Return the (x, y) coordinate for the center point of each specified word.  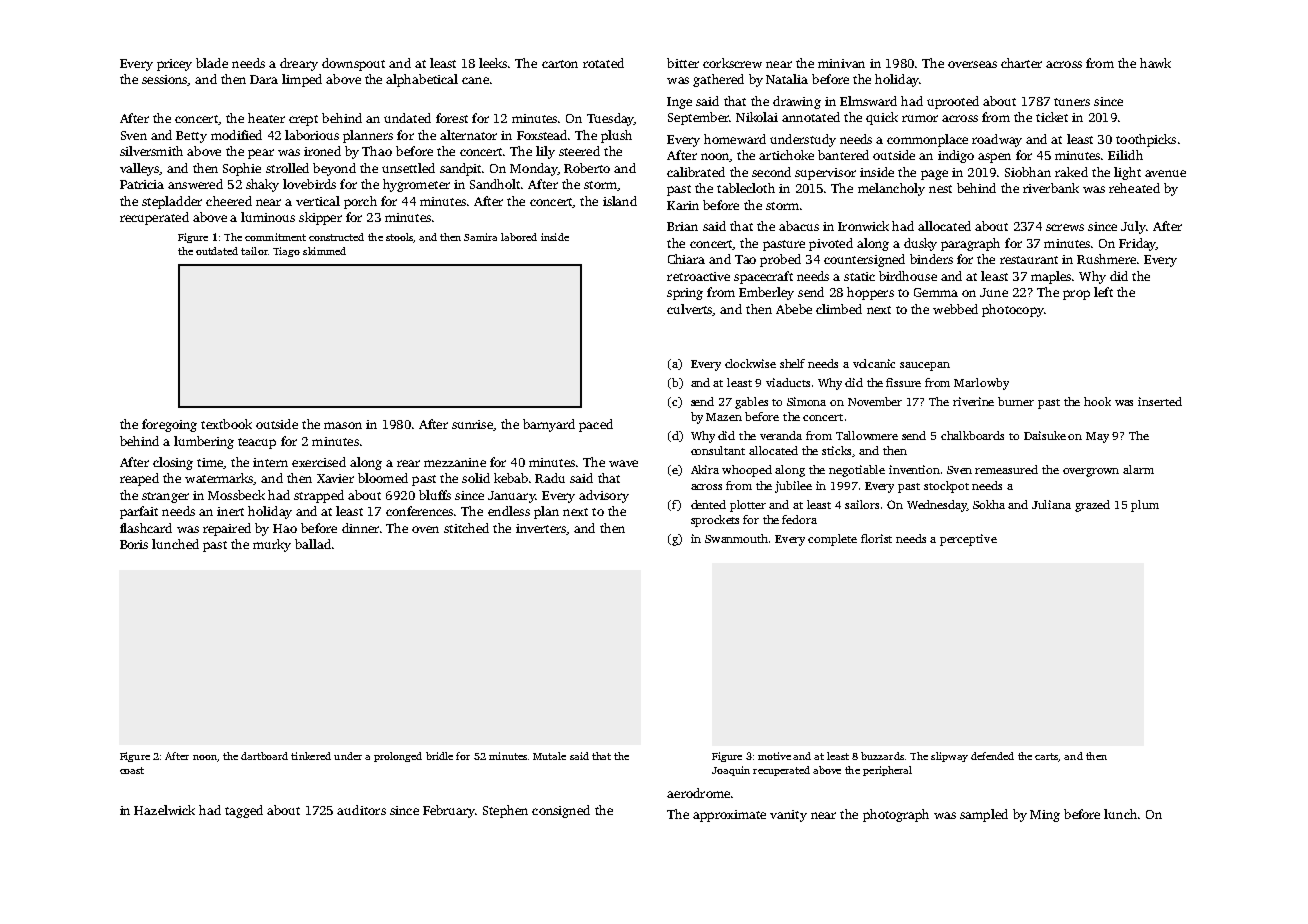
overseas (972, 64)
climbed (839, 309)
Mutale (549, 756)
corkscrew (732, 63)
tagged (244, 811)
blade (212, 63)
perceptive (968, 540)
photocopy (1013, 310)
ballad (313, 544)
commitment (275, 237)
